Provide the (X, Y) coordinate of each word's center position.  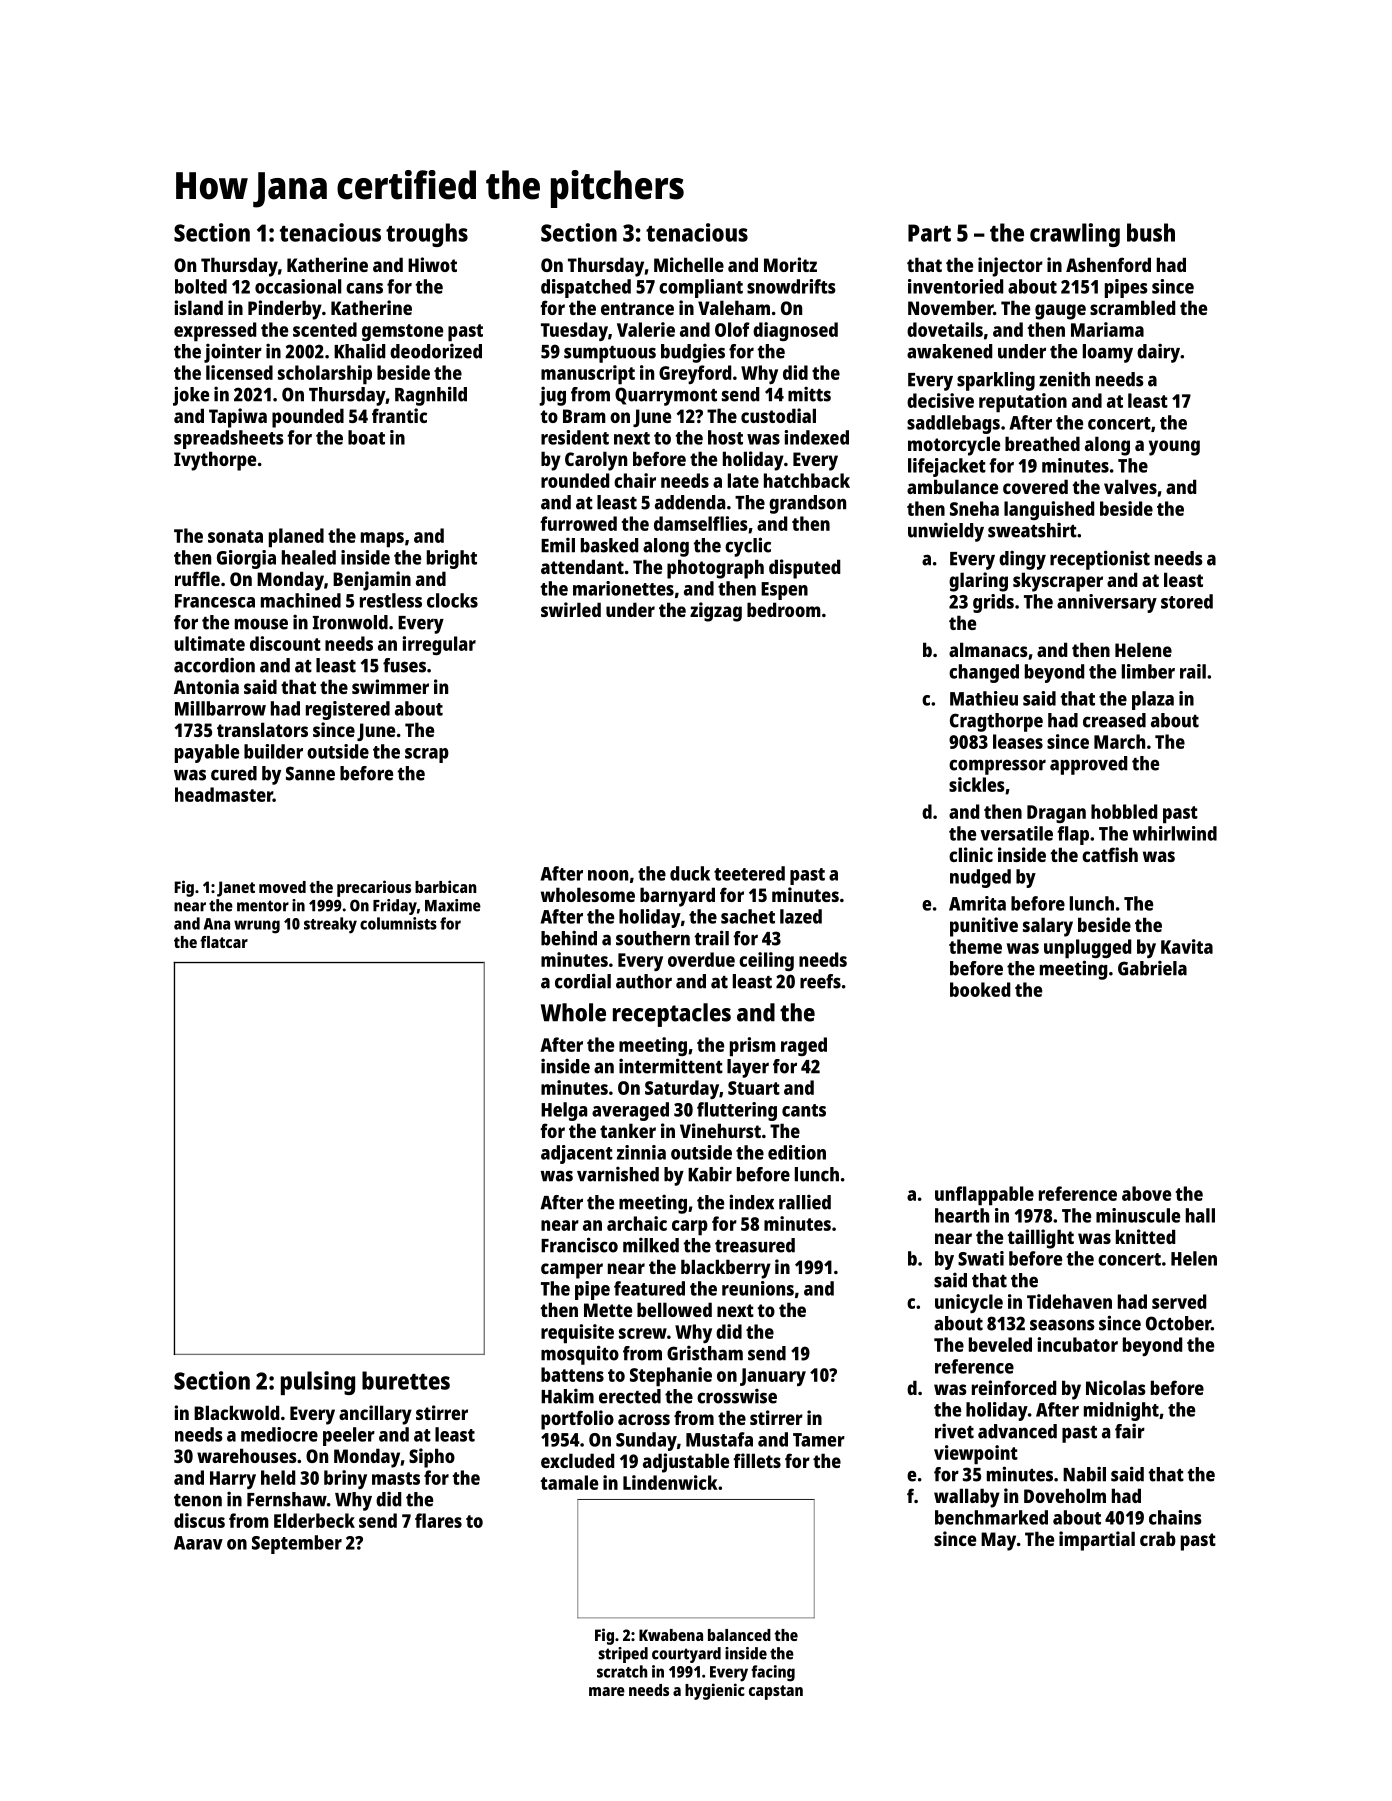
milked (651, 1245)
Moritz (790, 264)
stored (1187, 601)
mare (607, 1691)
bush (1151, 232)
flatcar (224, 942)
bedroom (784, 609)
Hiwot (432, 264)
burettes (406, 1380)
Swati (981, 1258)
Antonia (206, 686)
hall (1200, 1215)
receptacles (672, 1015)
